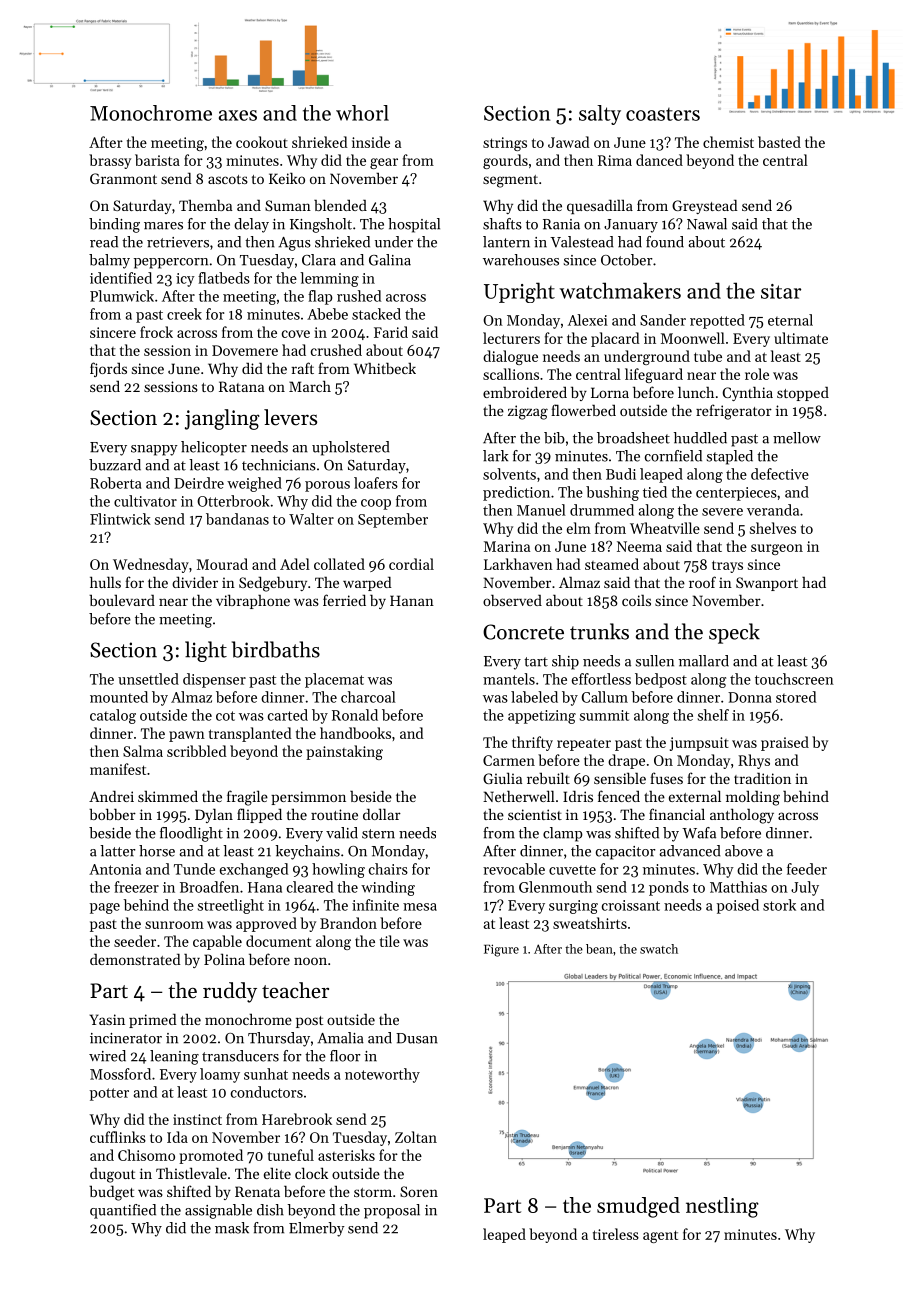 The image size is (924, 1314). Describe the element at coordinates (419, 1191) in the page. I see `Soren` at that location.
